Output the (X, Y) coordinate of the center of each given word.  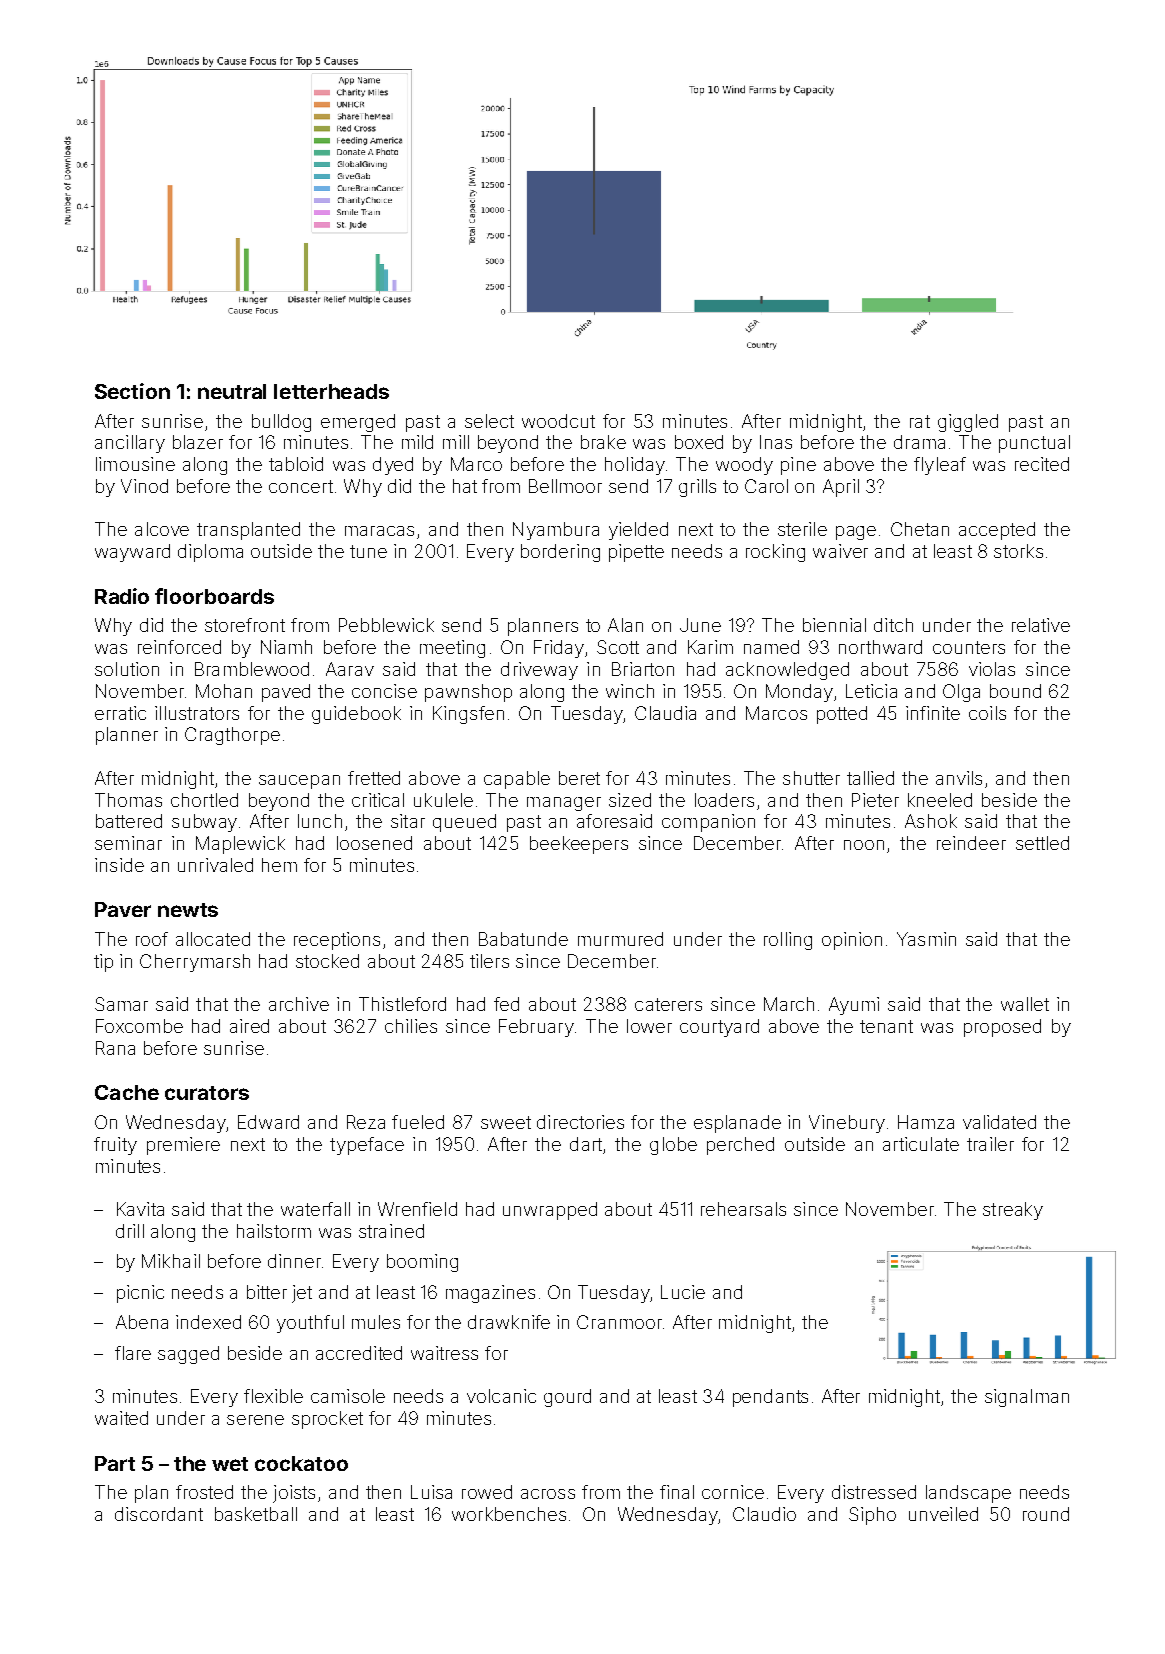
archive (299, 1004)
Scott (618, 647)
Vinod (144, 486)
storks (1018, 551)
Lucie (683, 1292)
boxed (699, 442)
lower (649, 1026)
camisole (348, 1396)
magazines (490, 1294)
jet (302, 1294)
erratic (120, 713)
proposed (1002, 1028)
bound (1015, 691)
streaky (1013, 1211)
